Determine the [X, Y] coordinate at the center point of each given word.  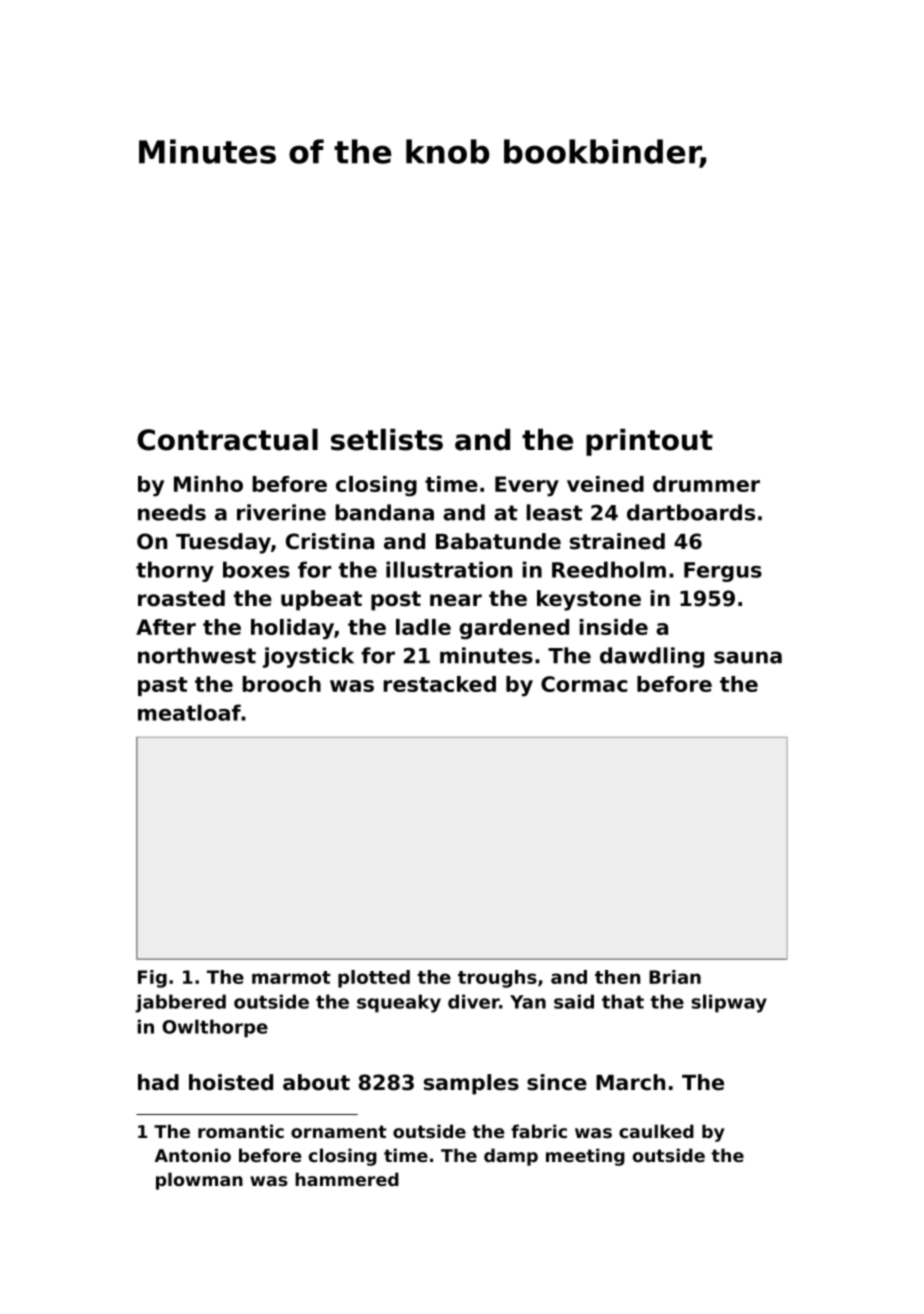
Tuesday [223, 543]
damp [511, 1157]
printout [649, 442]
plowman [199, 1181]
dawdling [652, 657]
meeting [585, 1157]
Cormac [584, 684]
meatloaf [189, 712]
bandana [384, 512]
